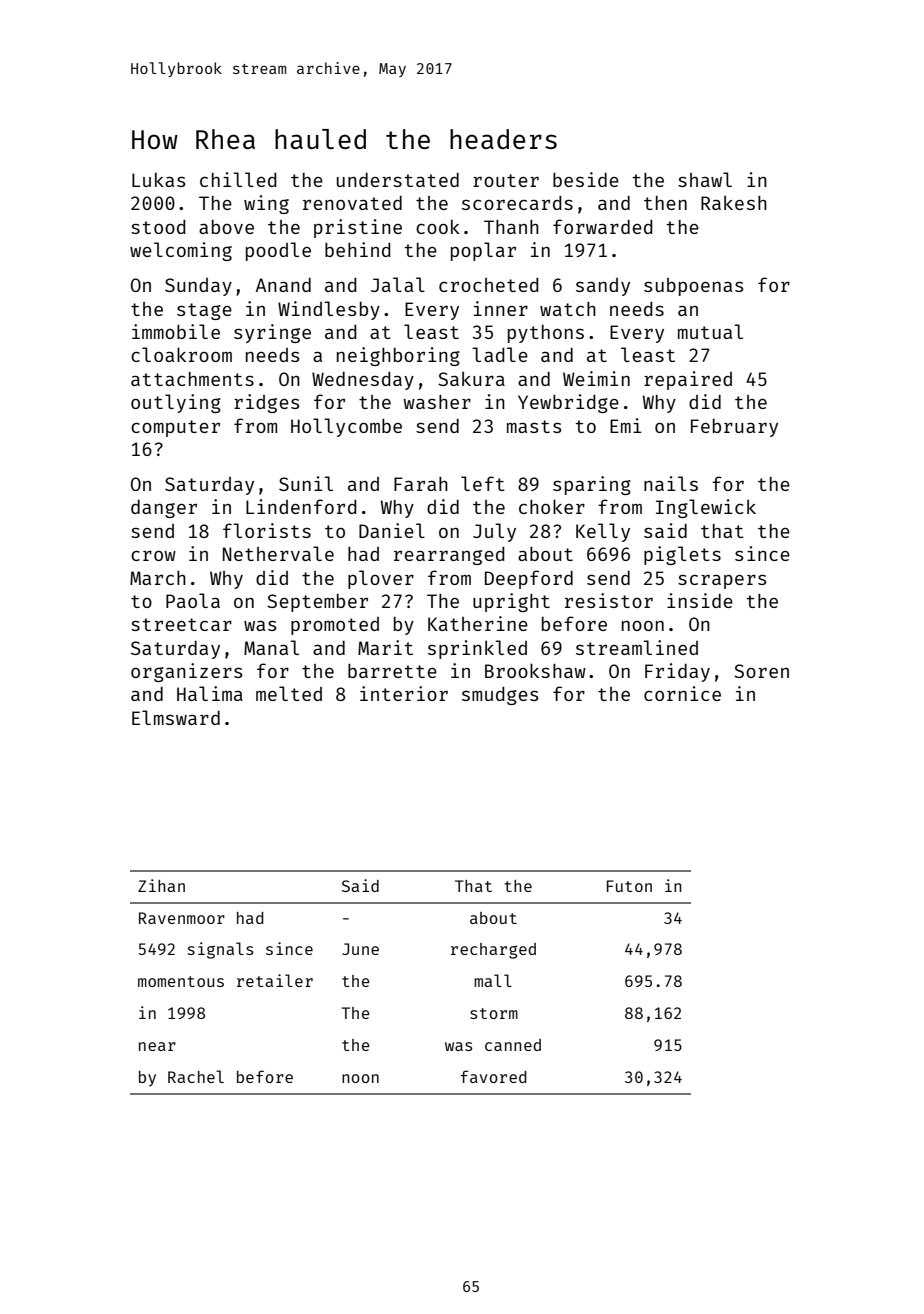 The width and height of the screenshot is (924, 1314). Describe the element at coordinates (181, 981) in the screenshot. I see `momentous` at that location.
